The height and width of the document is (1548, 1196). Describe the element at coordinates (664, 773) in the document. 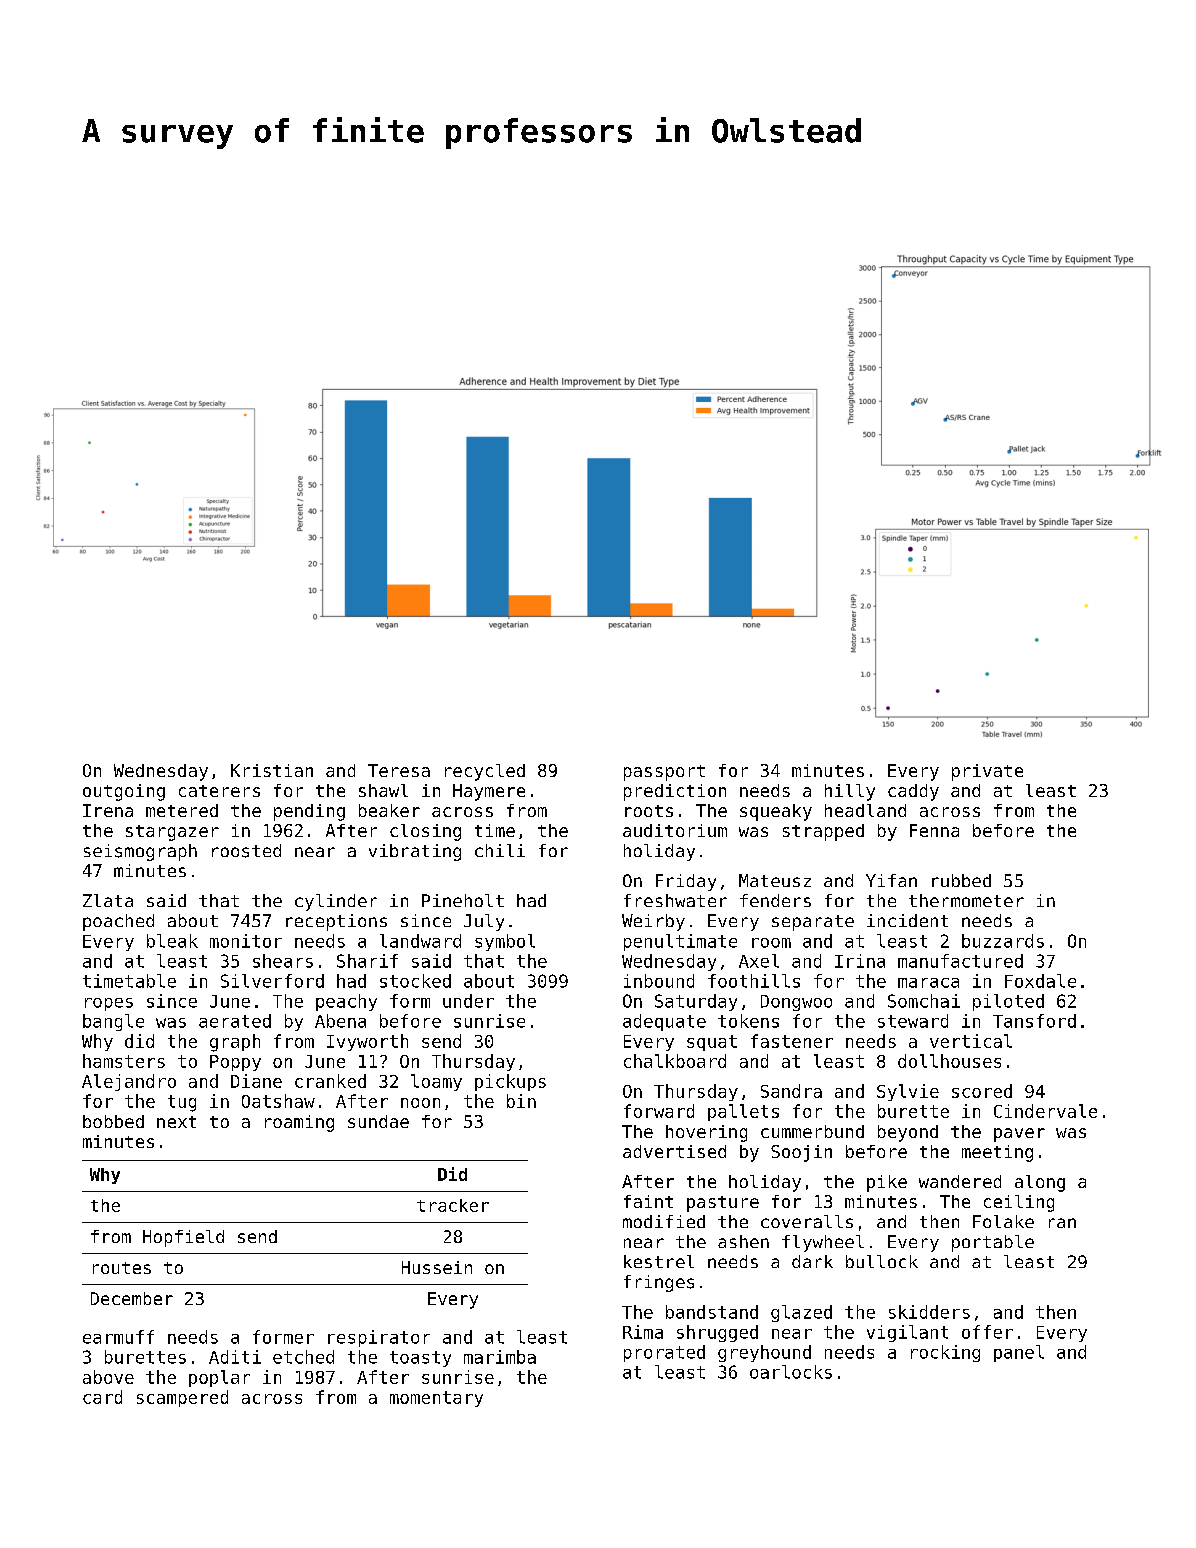

I see `passport` at that location.
